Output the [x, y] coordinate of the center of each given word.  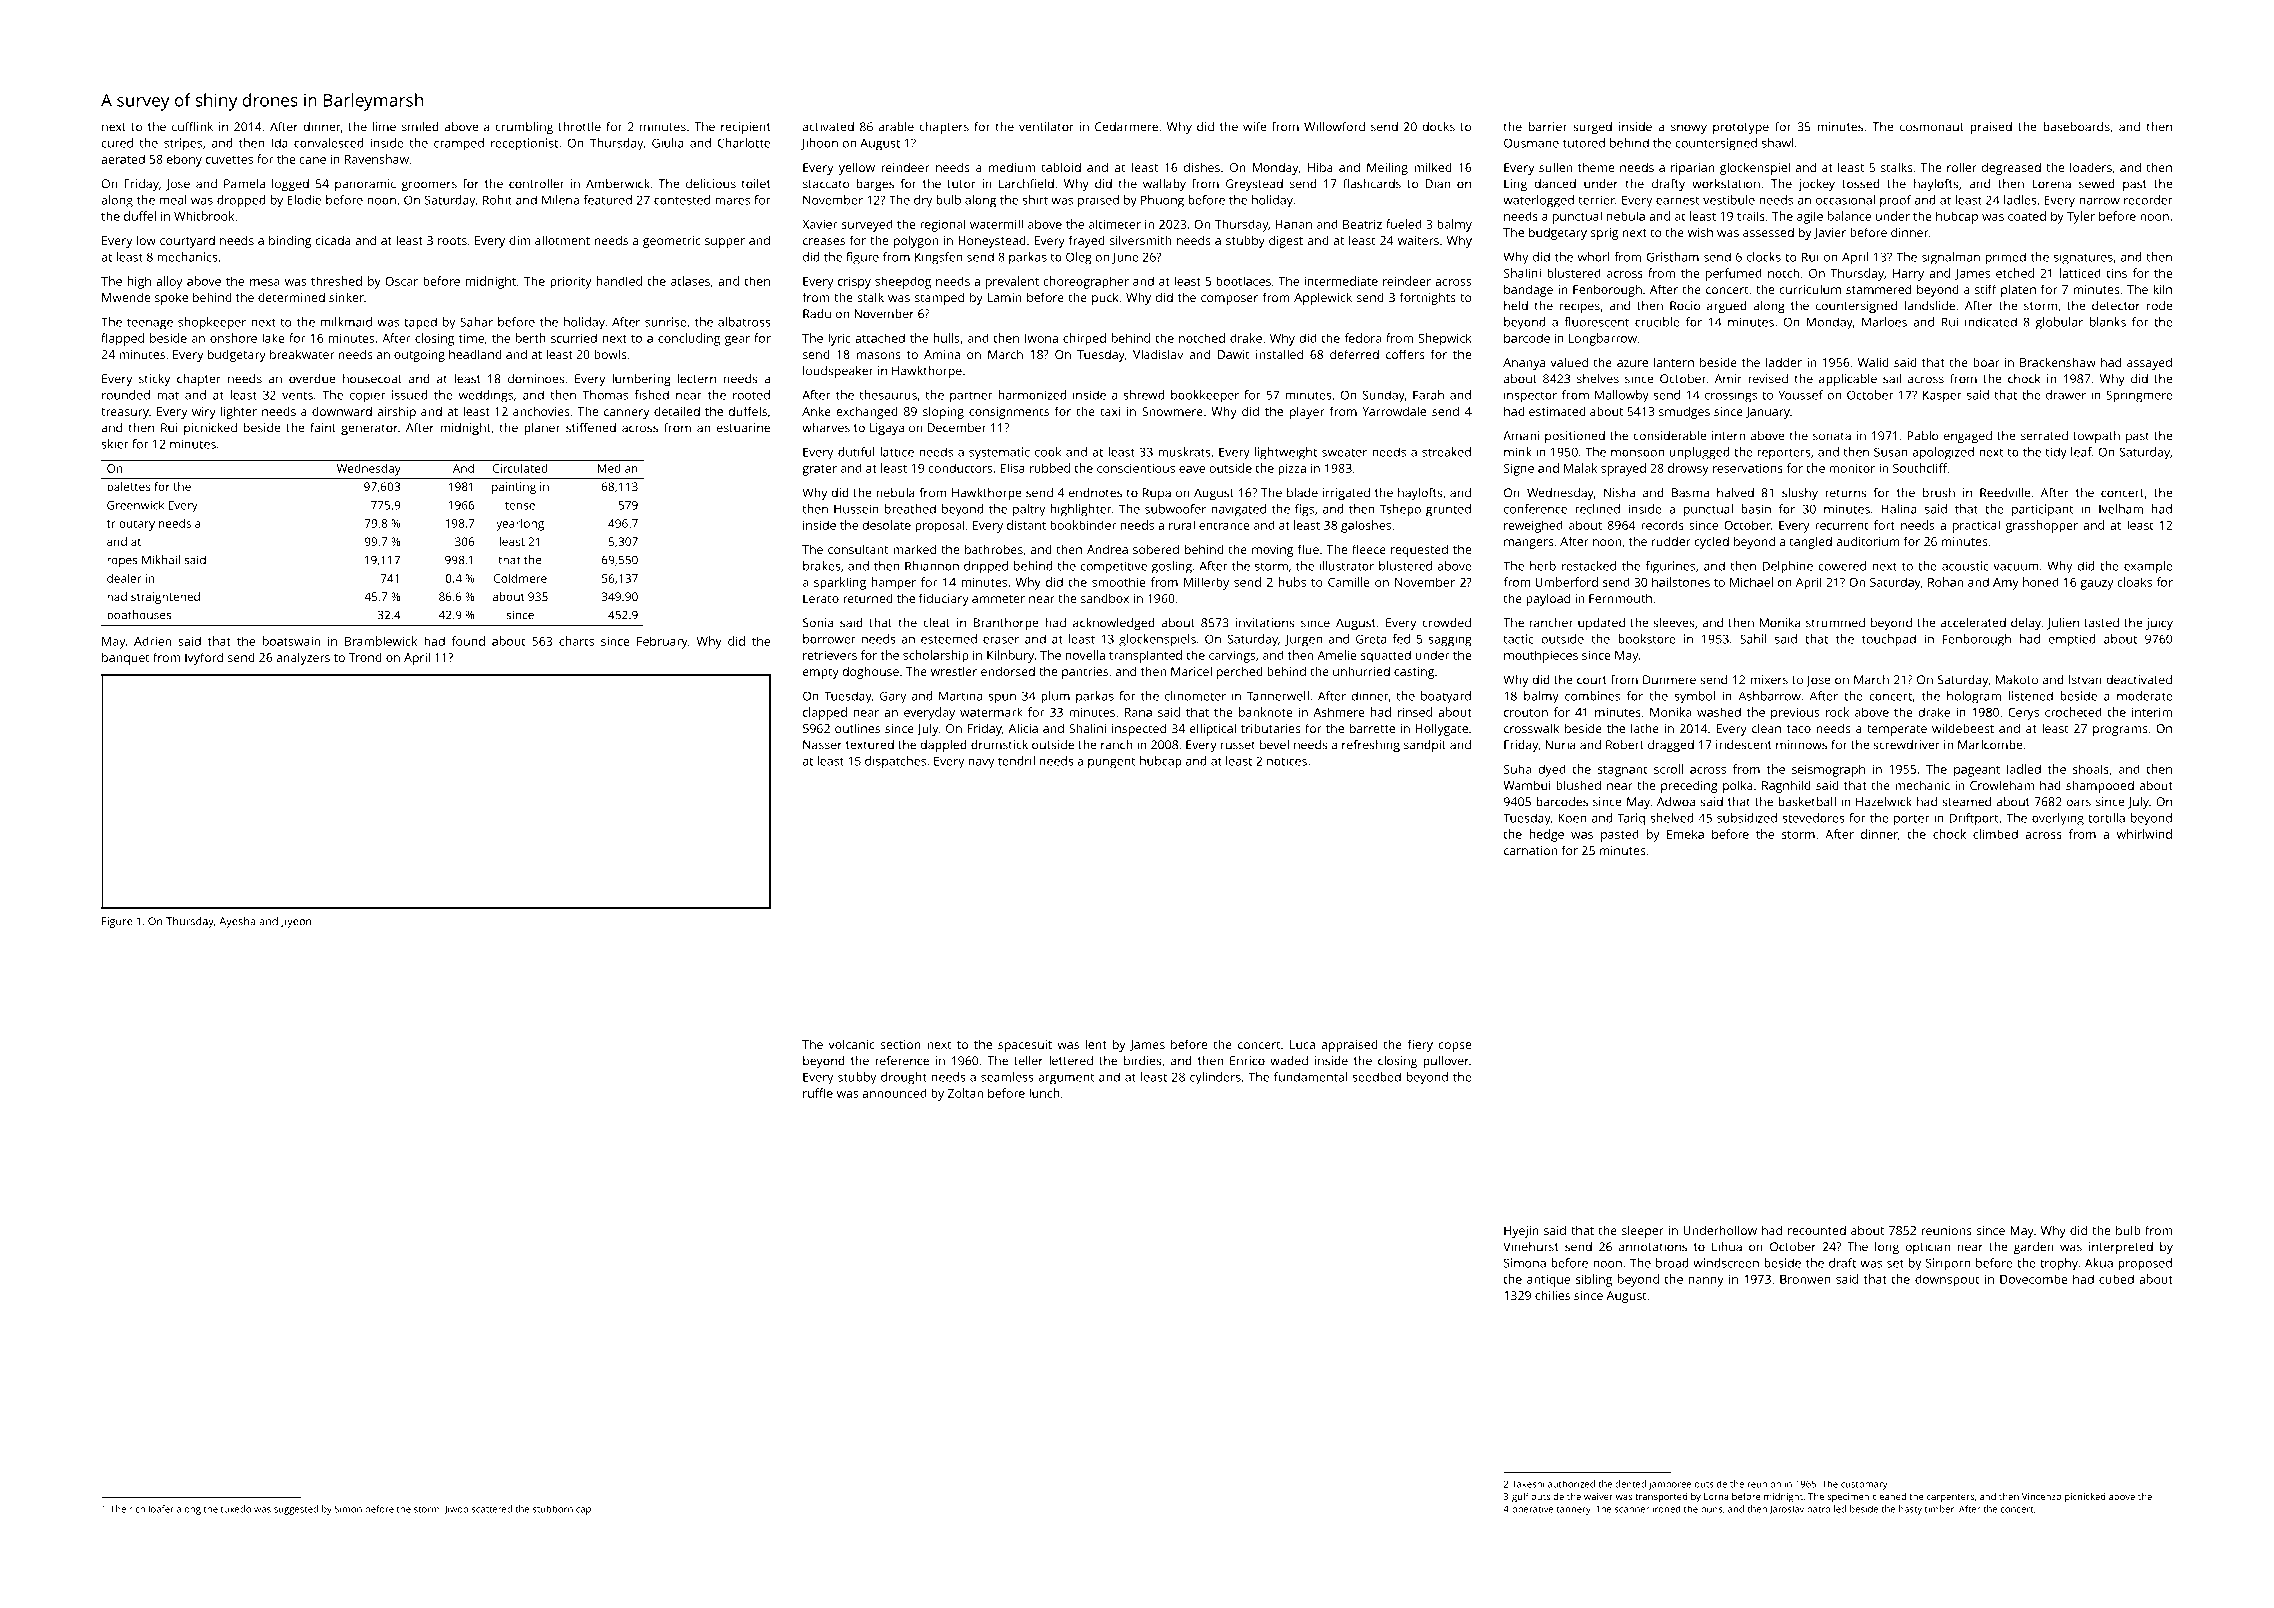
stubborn [553, 1509]
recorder [2148, 200]
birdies [1143, 1061]
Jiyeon [296, 922]
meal [173, 200]
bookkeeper [1205, 396]
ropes [122, 562]
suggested [296, 1510]
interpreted [2121, 1248]
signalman [1951, 258]
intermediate [1341, 281]
